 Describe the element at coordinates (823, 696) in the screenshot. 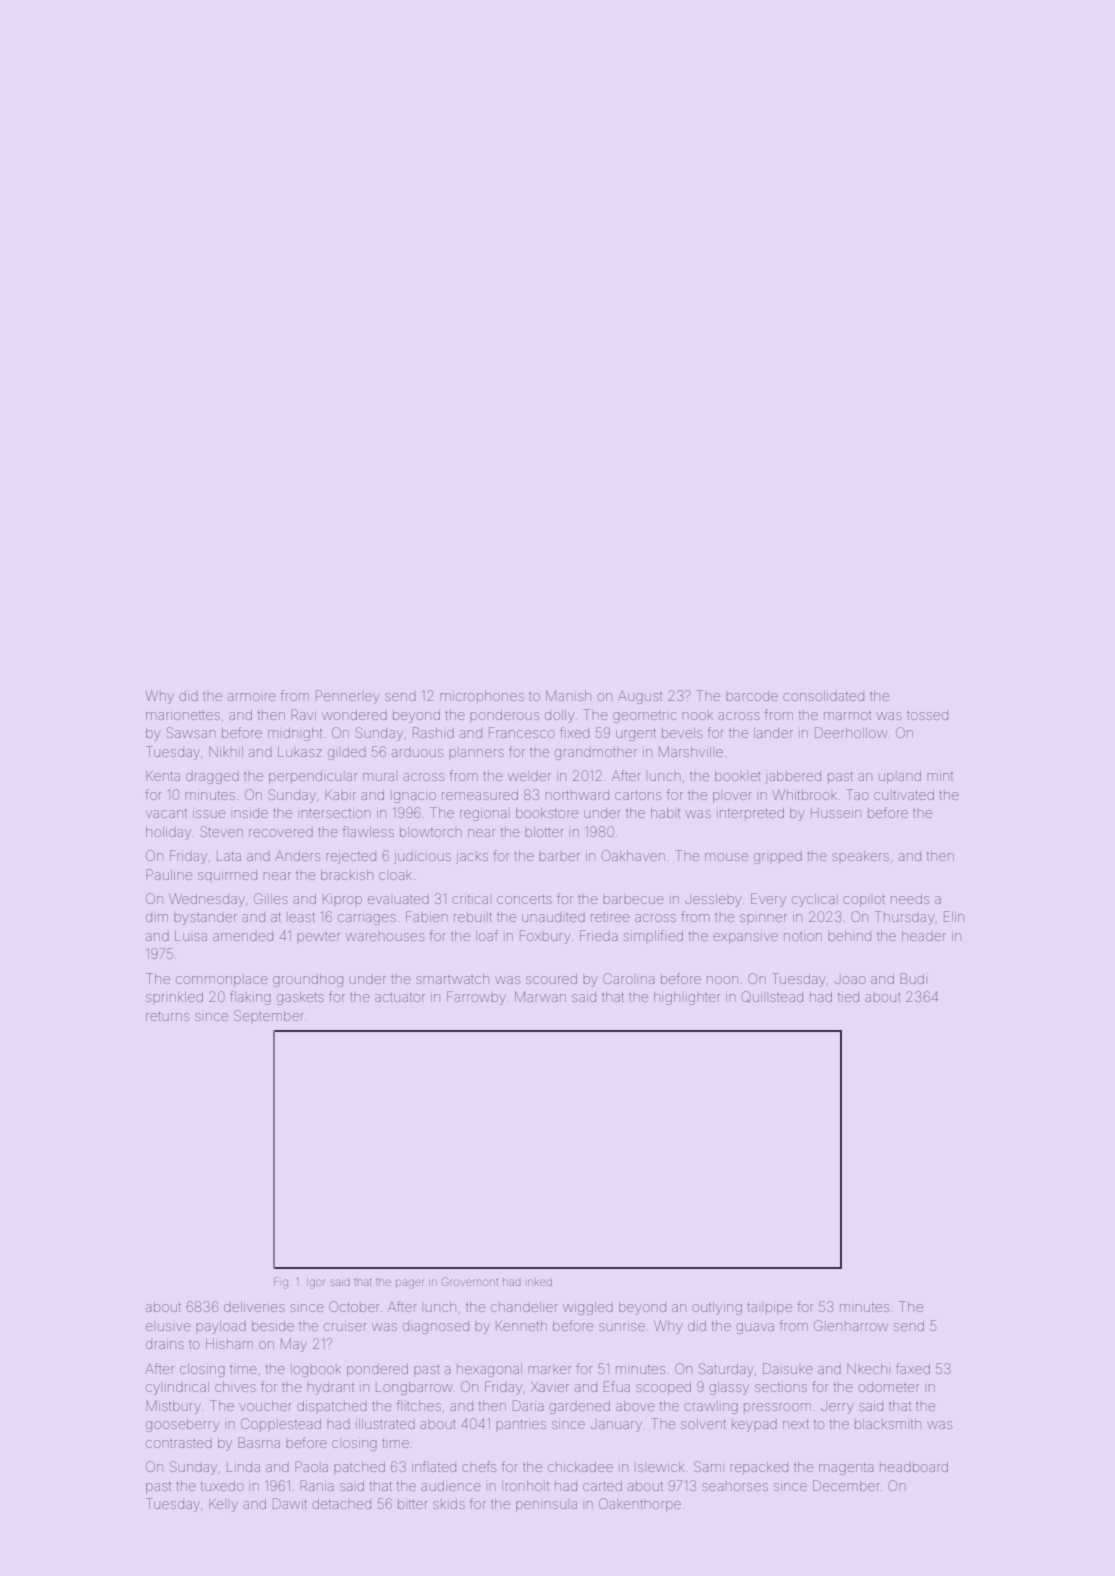

I see `consolidated` at that location.
